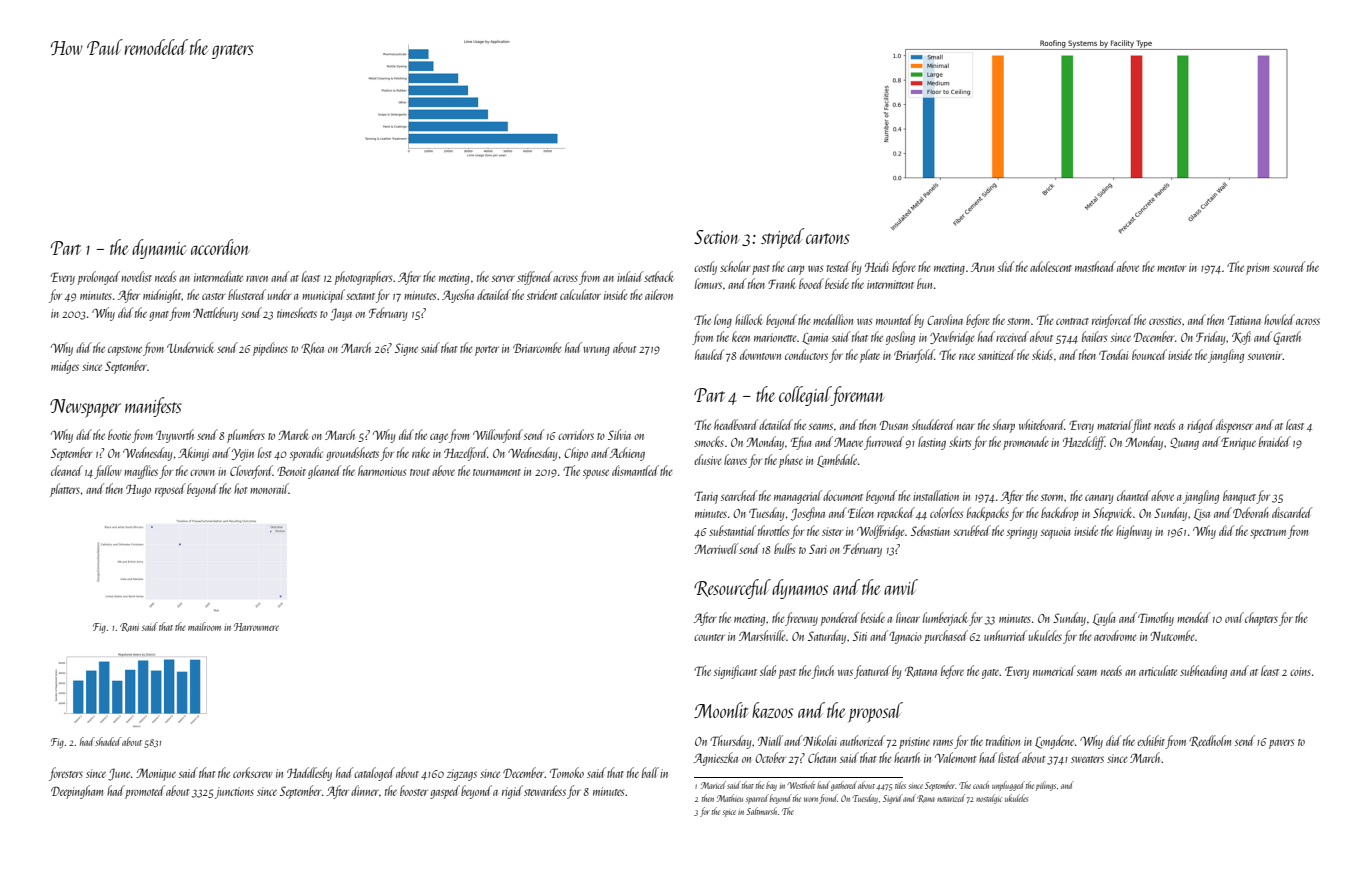  Describe the element at coordinates (145, 792) in the screenshot. I see `promoted` at that location.
